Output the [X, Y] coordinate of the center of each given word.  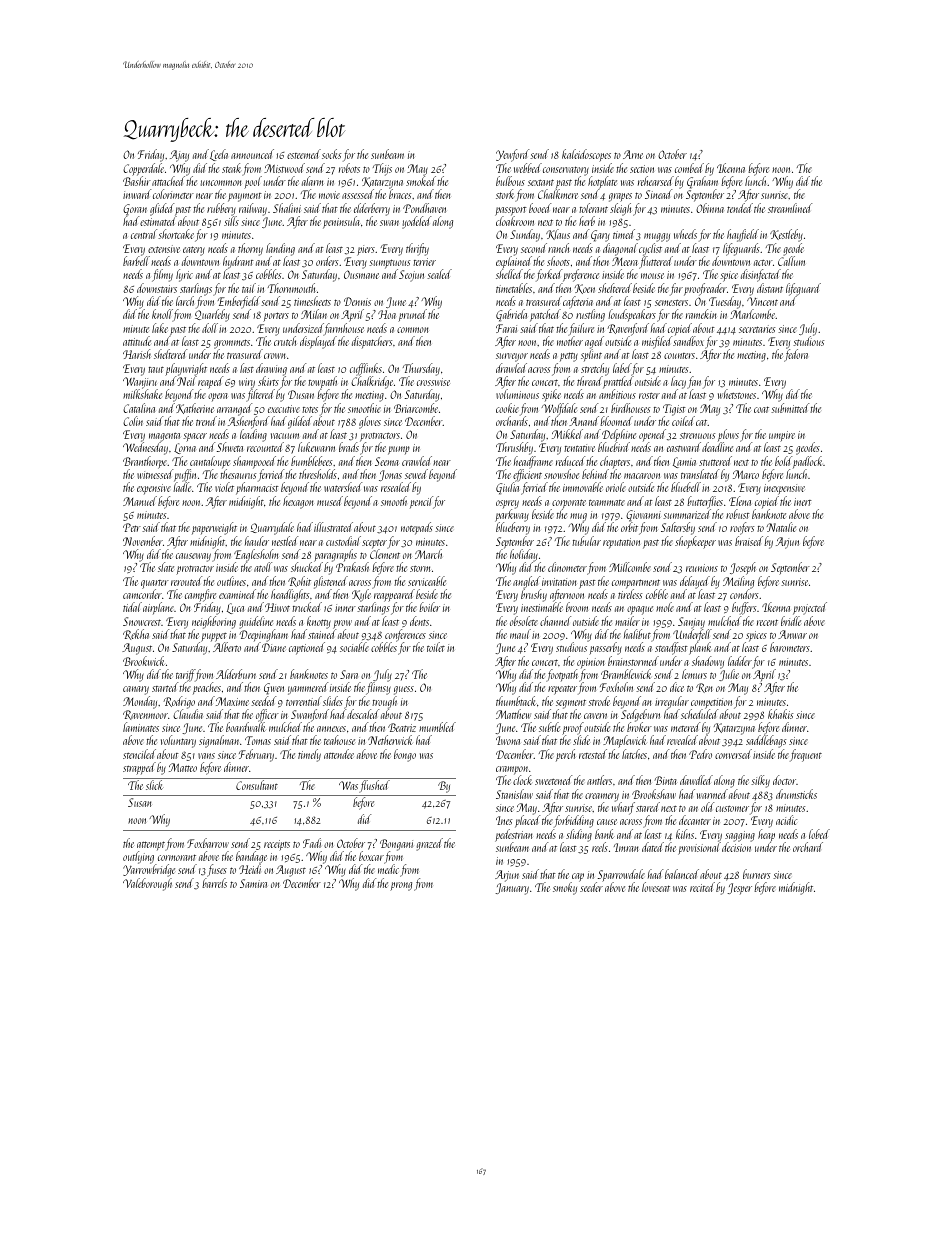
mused [330, 501]
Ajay [179, 156]
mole [665, 607]
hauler [257, 541]
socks [331, 154]
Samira [253, 883]
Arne [633, 154]
